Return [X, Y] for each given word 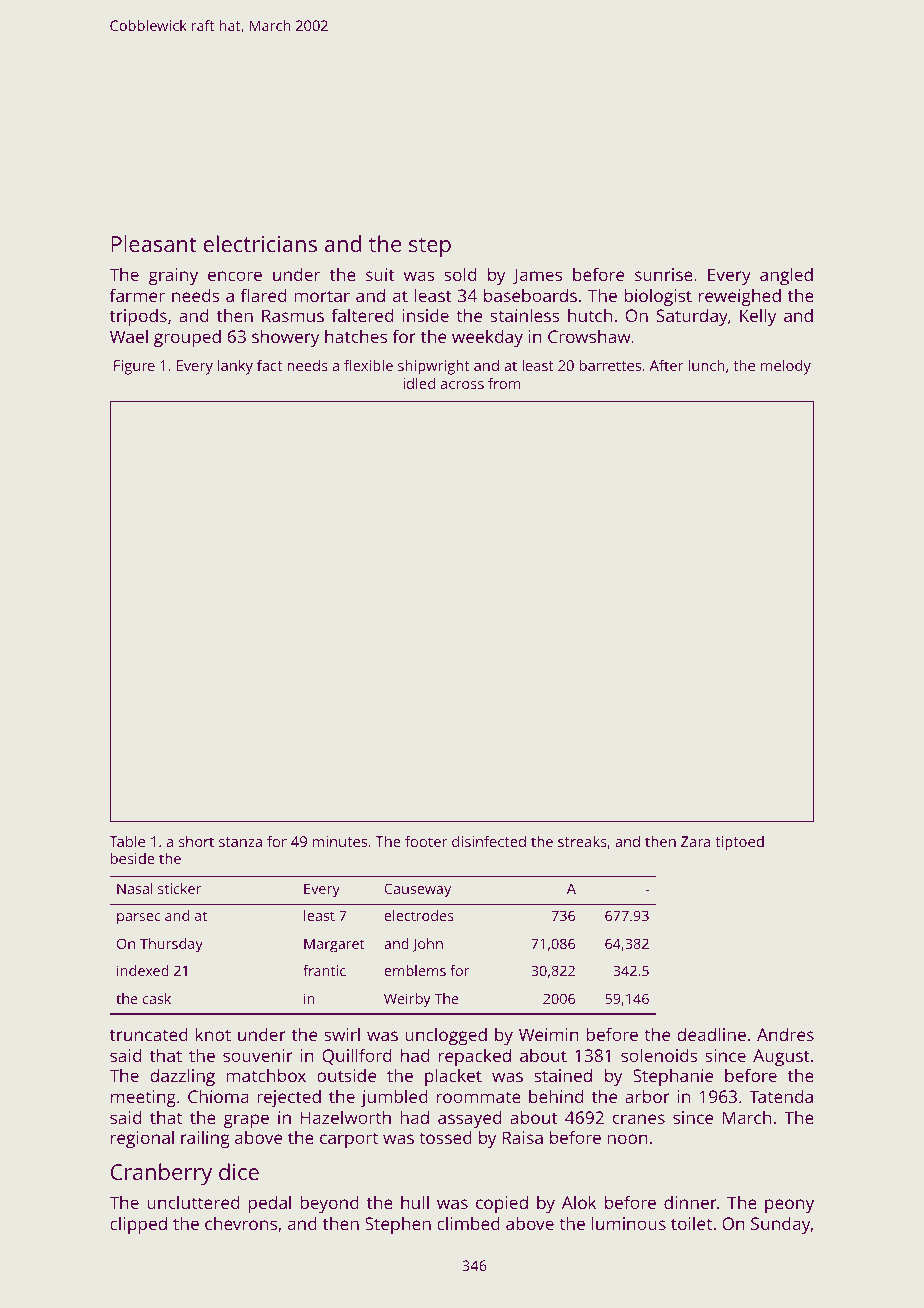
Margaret [334, 945]
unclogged [446, 1036]
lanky [235, 367]
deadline [711, 1034]
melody [786, 367]
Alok [579, 1202]
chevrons [241, 1223]
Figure [134, 367]
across [462, 385]
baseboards [530, 295]
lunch [707, 365]
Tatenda [781, 1096]
